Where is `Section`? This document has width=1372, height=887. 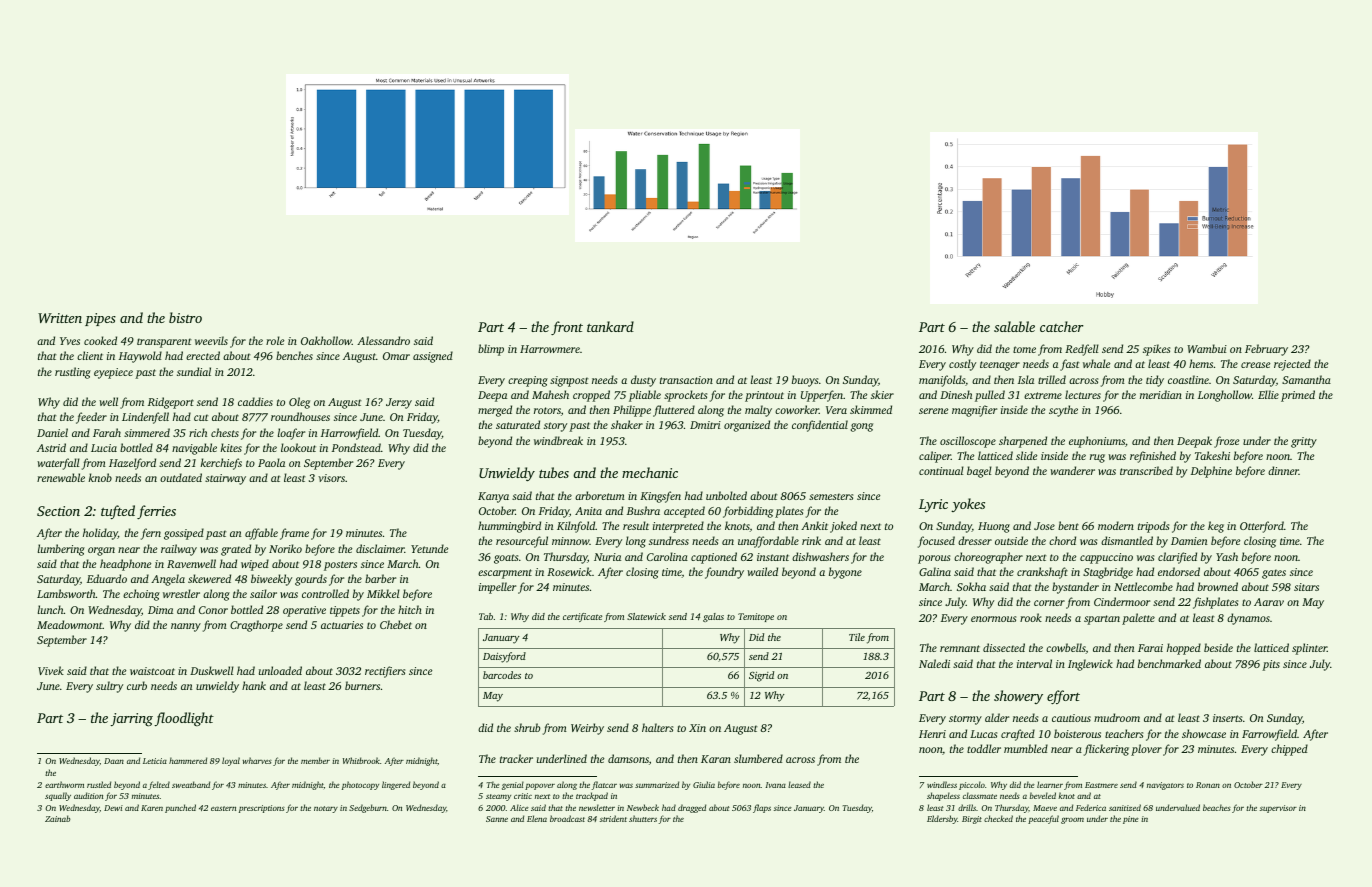
Section is located at coordinates (58, 511).
